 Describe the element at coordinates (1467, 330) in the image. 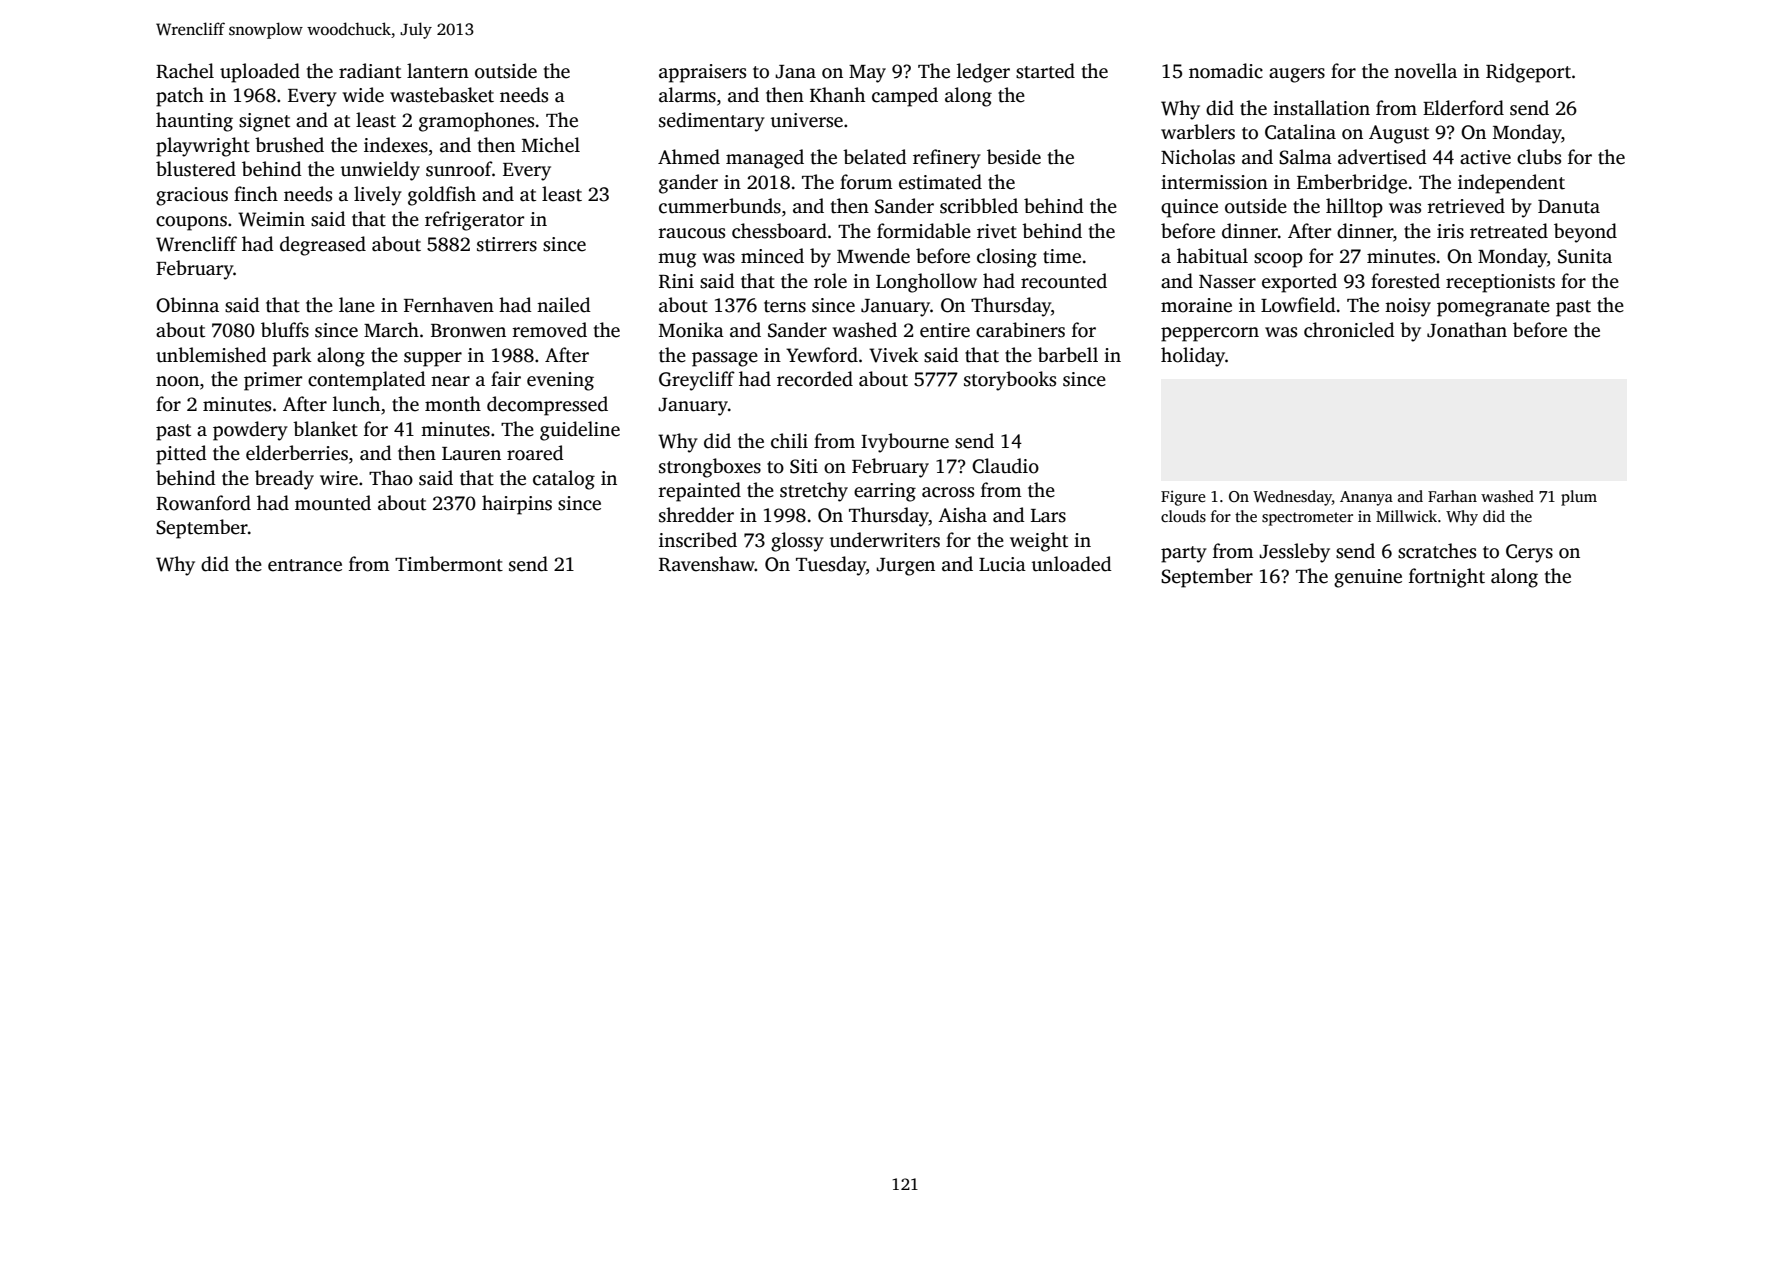

I see `Jonathan` at that location.
